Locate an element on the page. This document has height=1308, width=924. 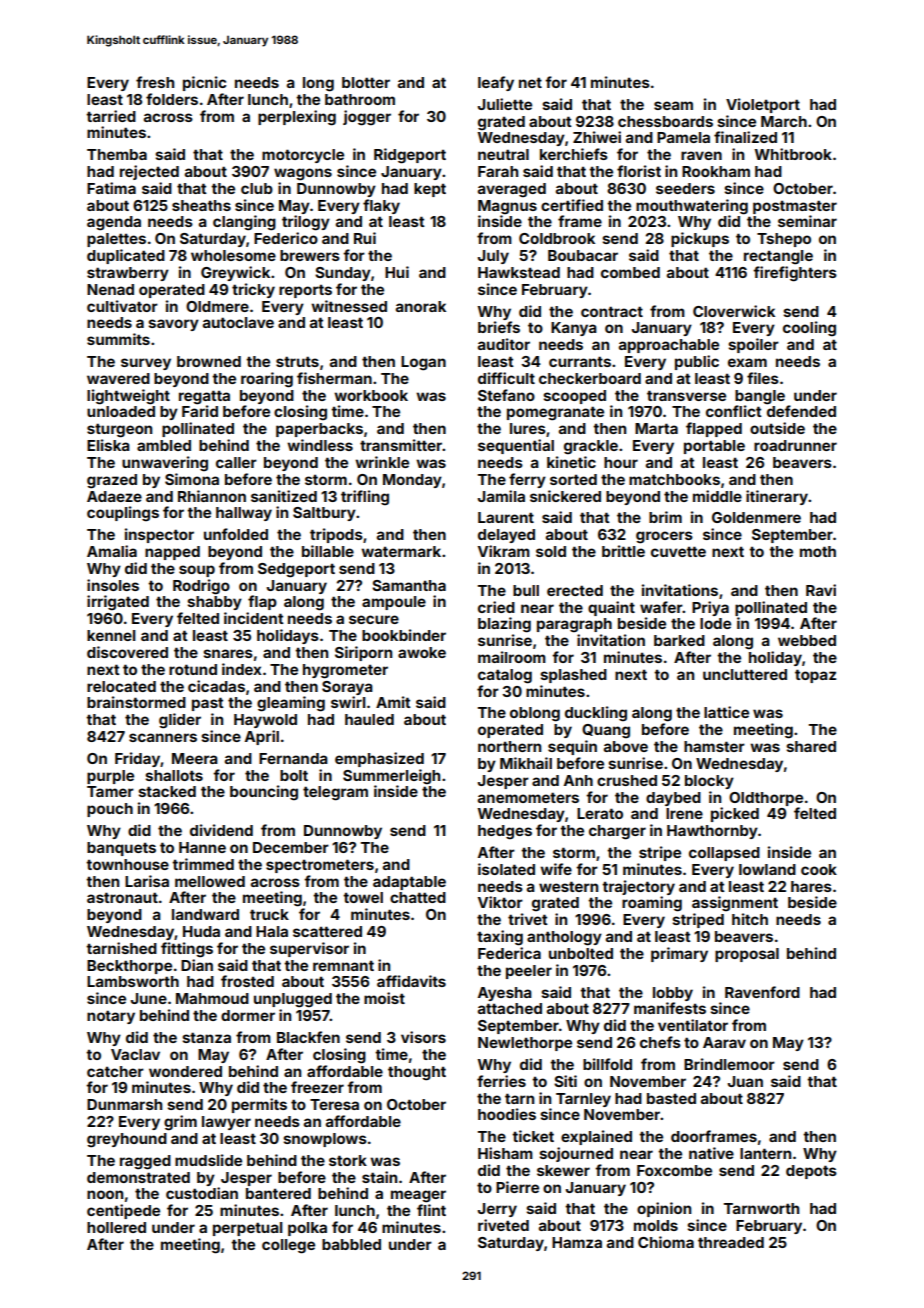
proposal is located at coordinates (747, 955).
